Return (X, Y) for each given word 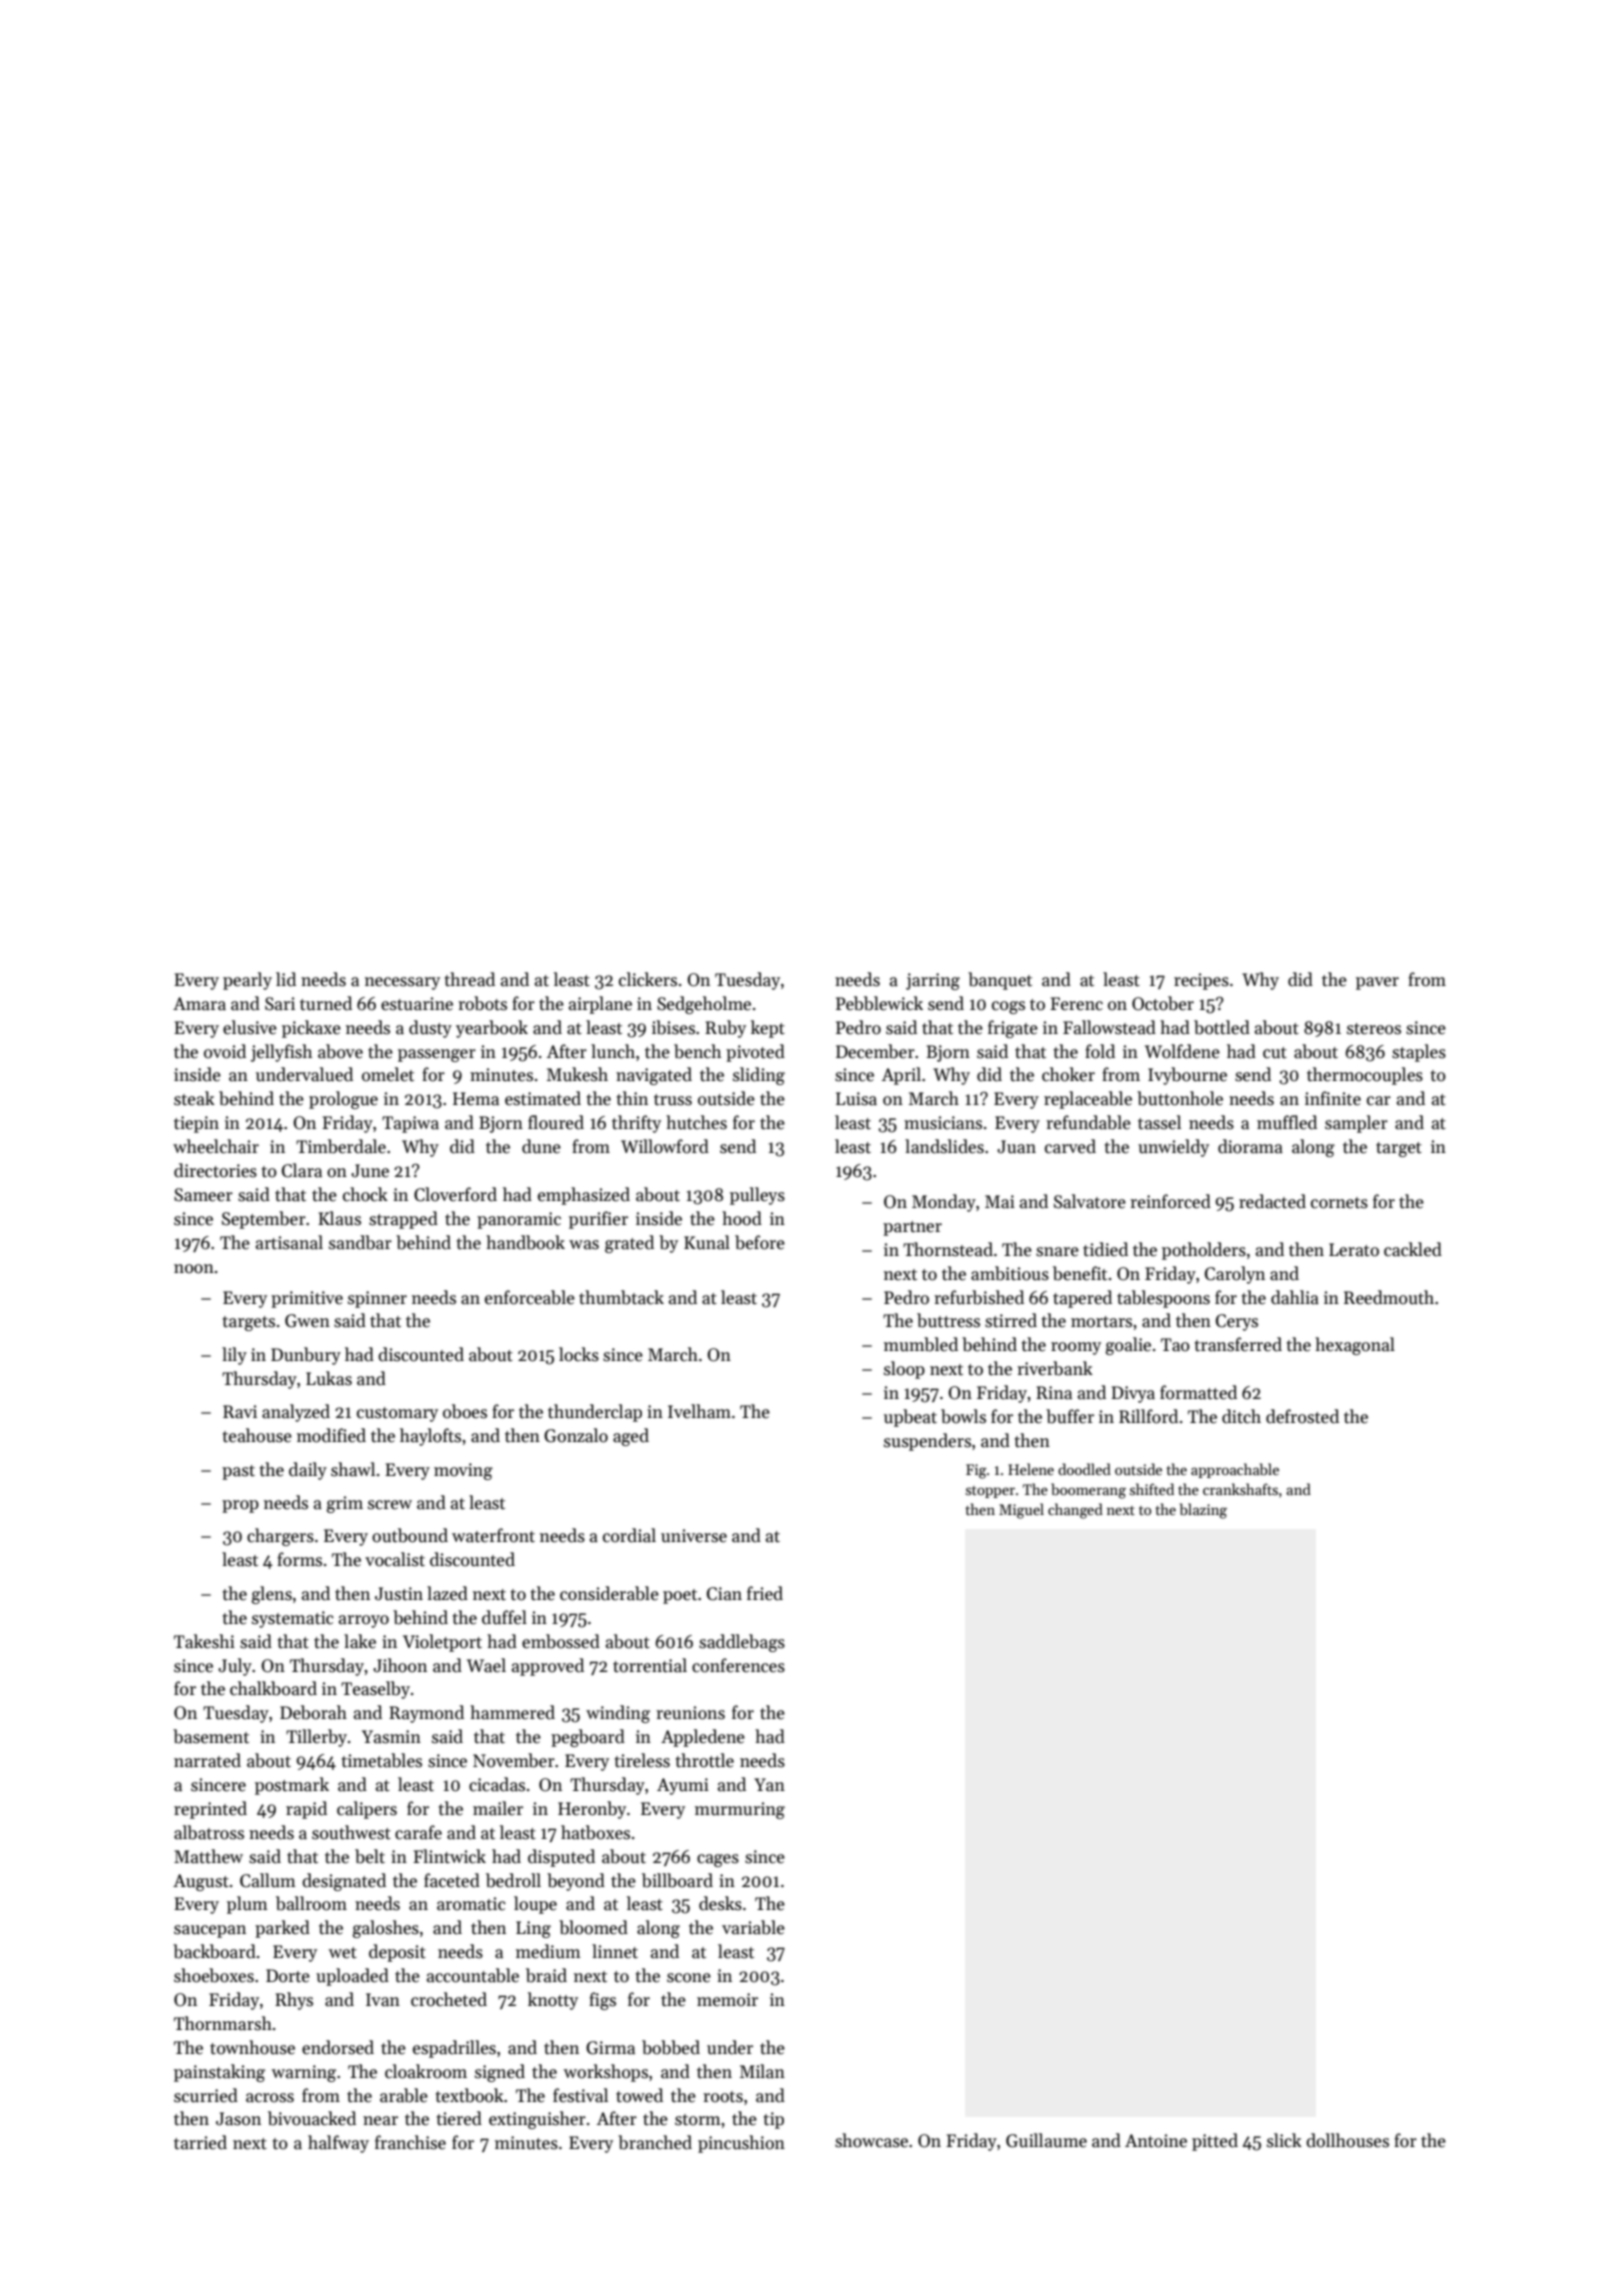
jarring (933, 981)
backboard (214, 1951)
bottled (1222, 1027)
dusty (430, 1029)
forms (299, 1559)
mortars (1101, 1322)
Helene (1031, 1469)
